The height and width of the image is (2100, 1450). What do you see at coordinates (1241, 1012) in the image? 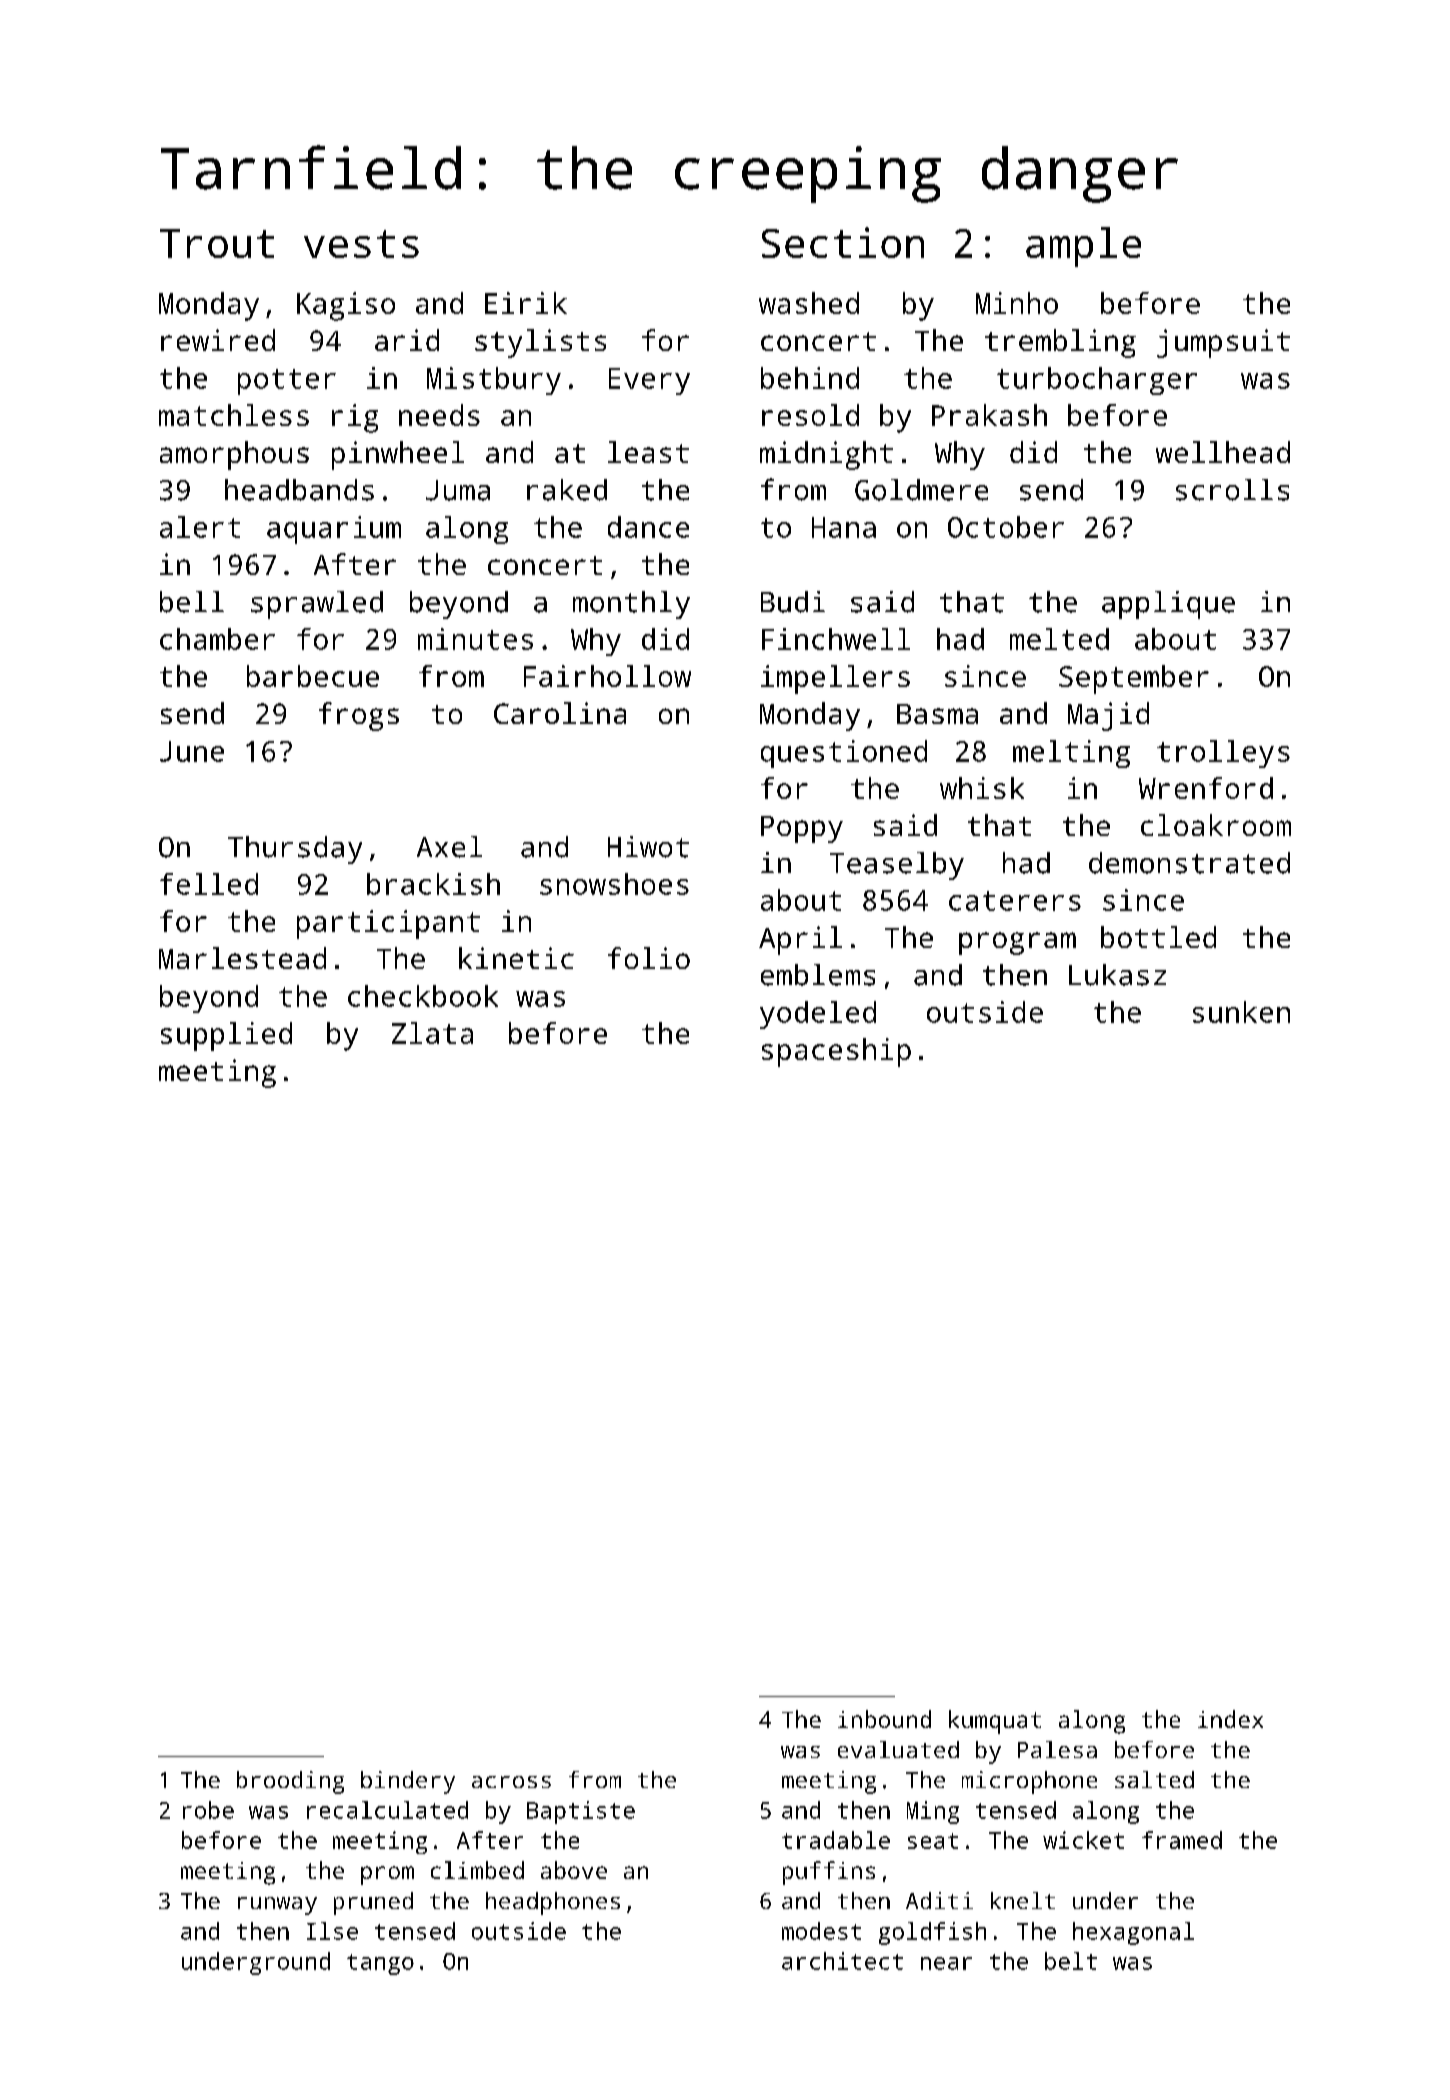
I see `sunken` at bounding box center [1241, 1012].
